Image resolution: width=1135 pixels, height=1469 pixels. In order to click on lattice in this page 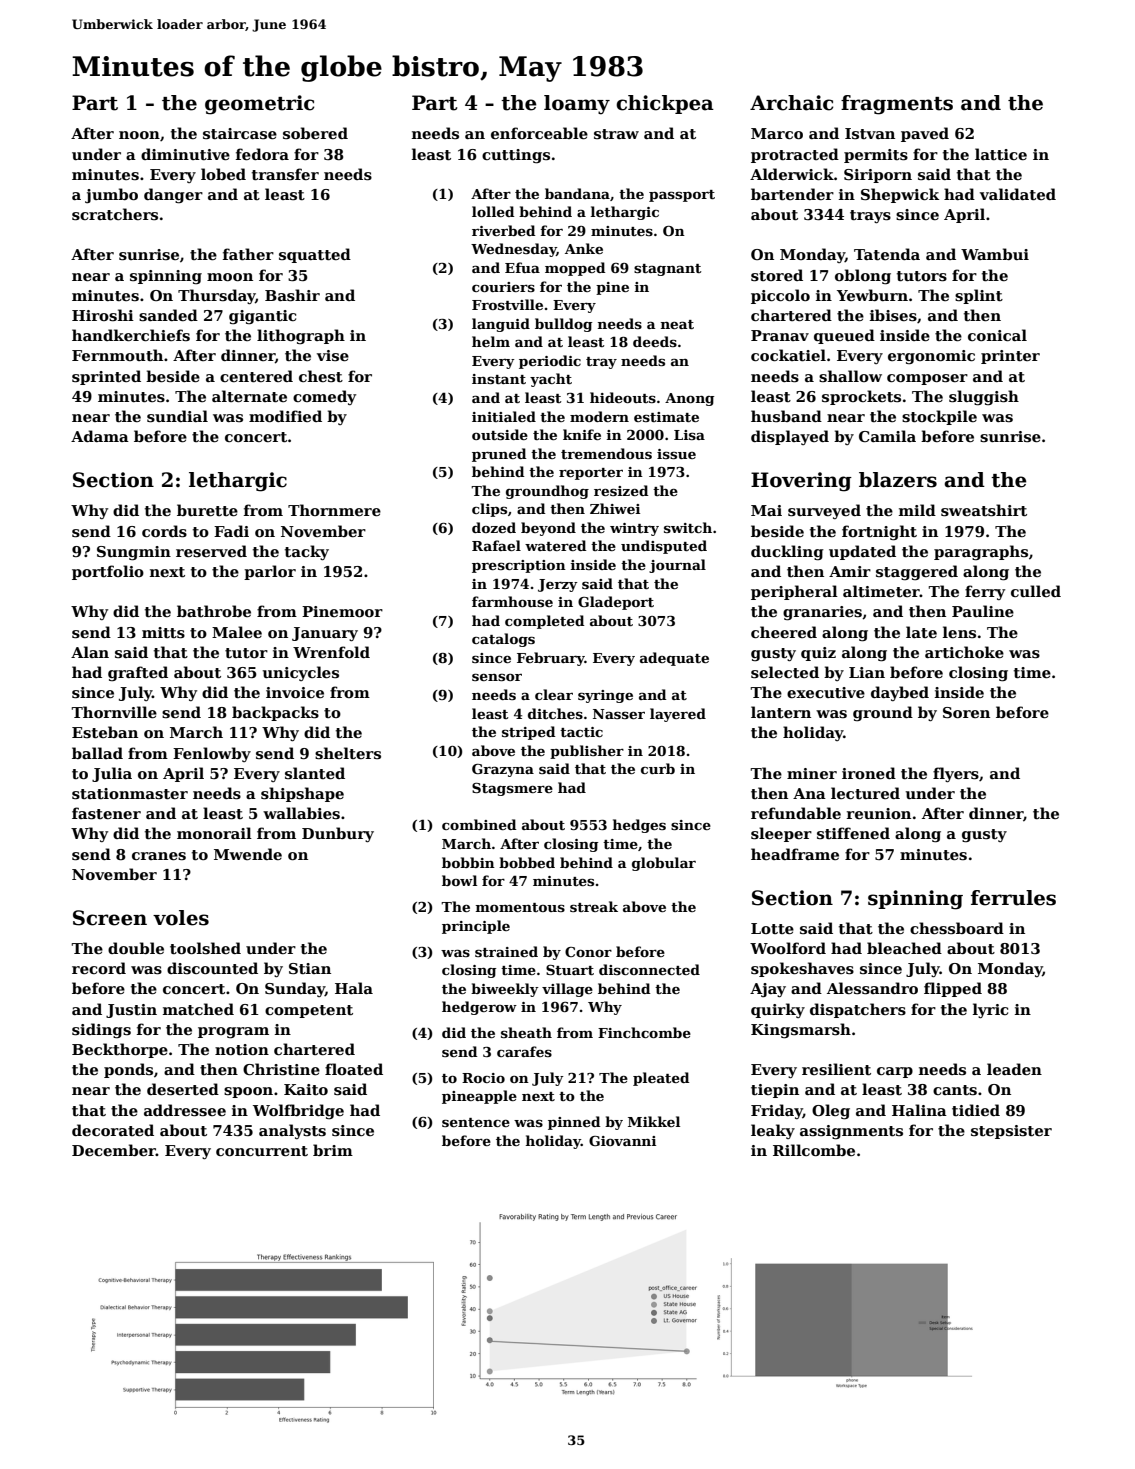, I will do `click(1001, 154)`.
